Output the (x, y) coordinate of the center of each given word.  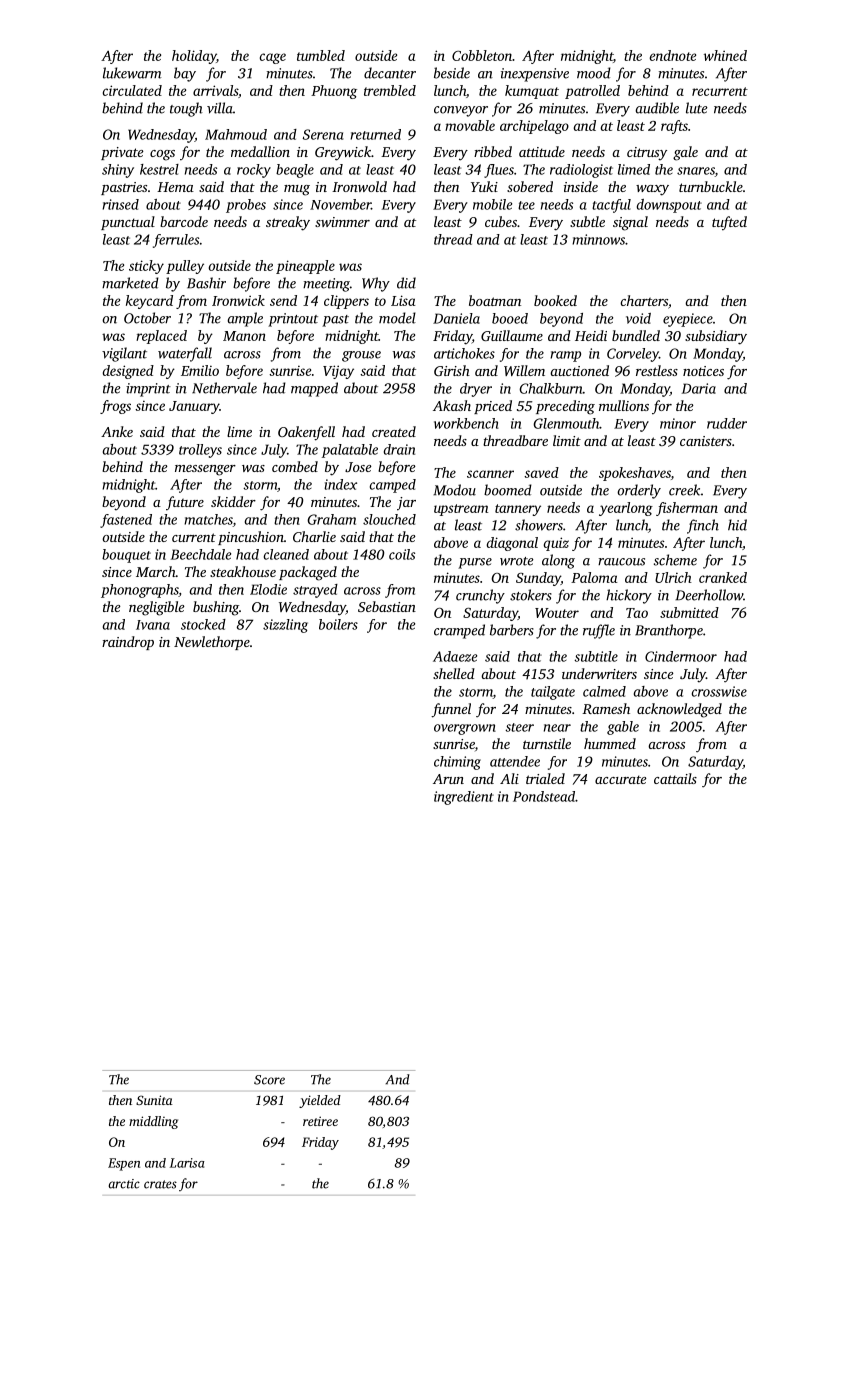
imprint (148, 390)
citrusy (647, 154)
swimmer (342, 222)
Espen (124, 1164)
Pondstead (544, 796)
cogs (162, 155)
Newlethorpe (212, 643)
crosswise (719, 691)
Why (376, 284)
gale (685, 153)
